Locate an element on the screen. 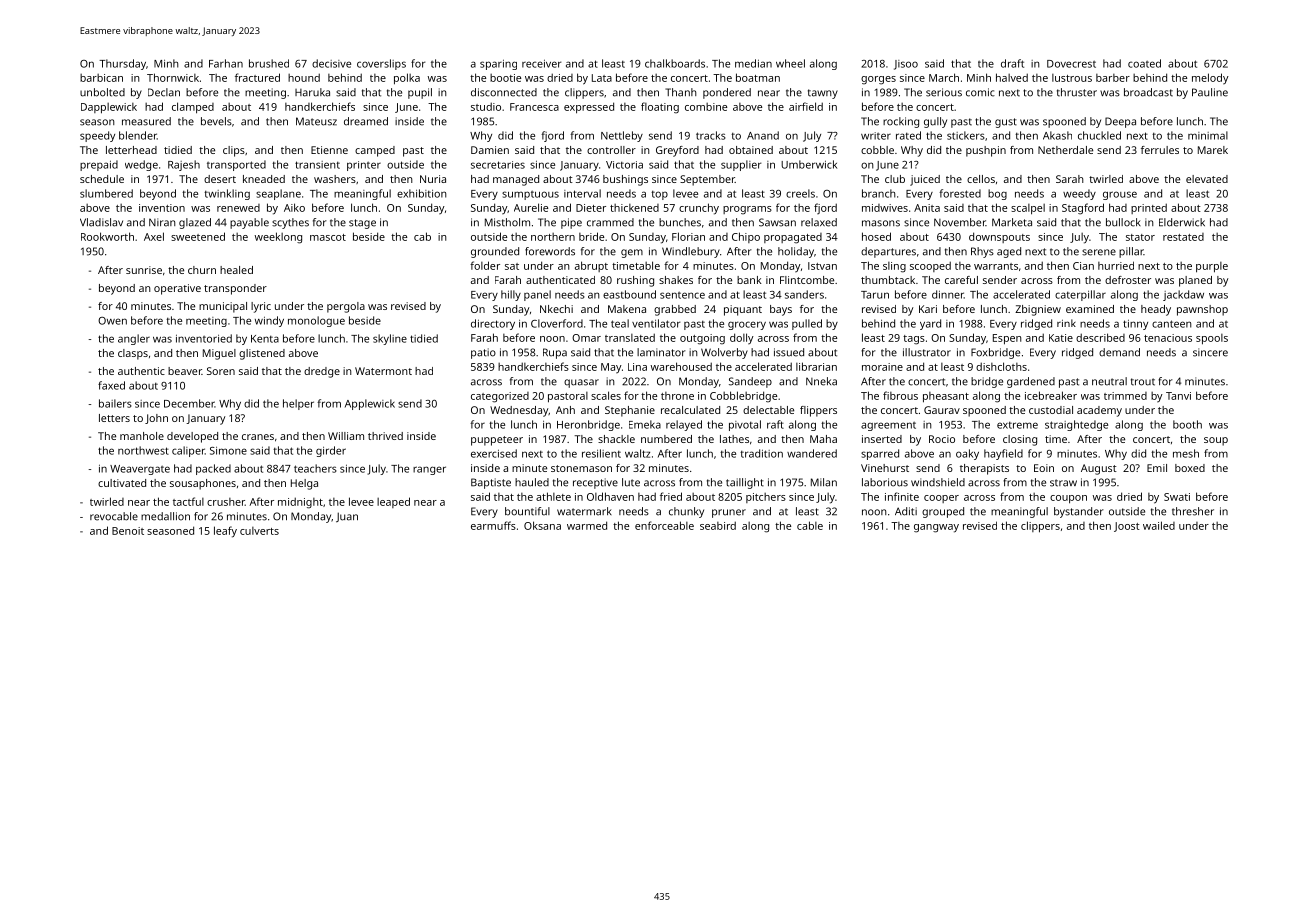 The image size is (1308, 924). glistened is located at coordinates (262, 354).
